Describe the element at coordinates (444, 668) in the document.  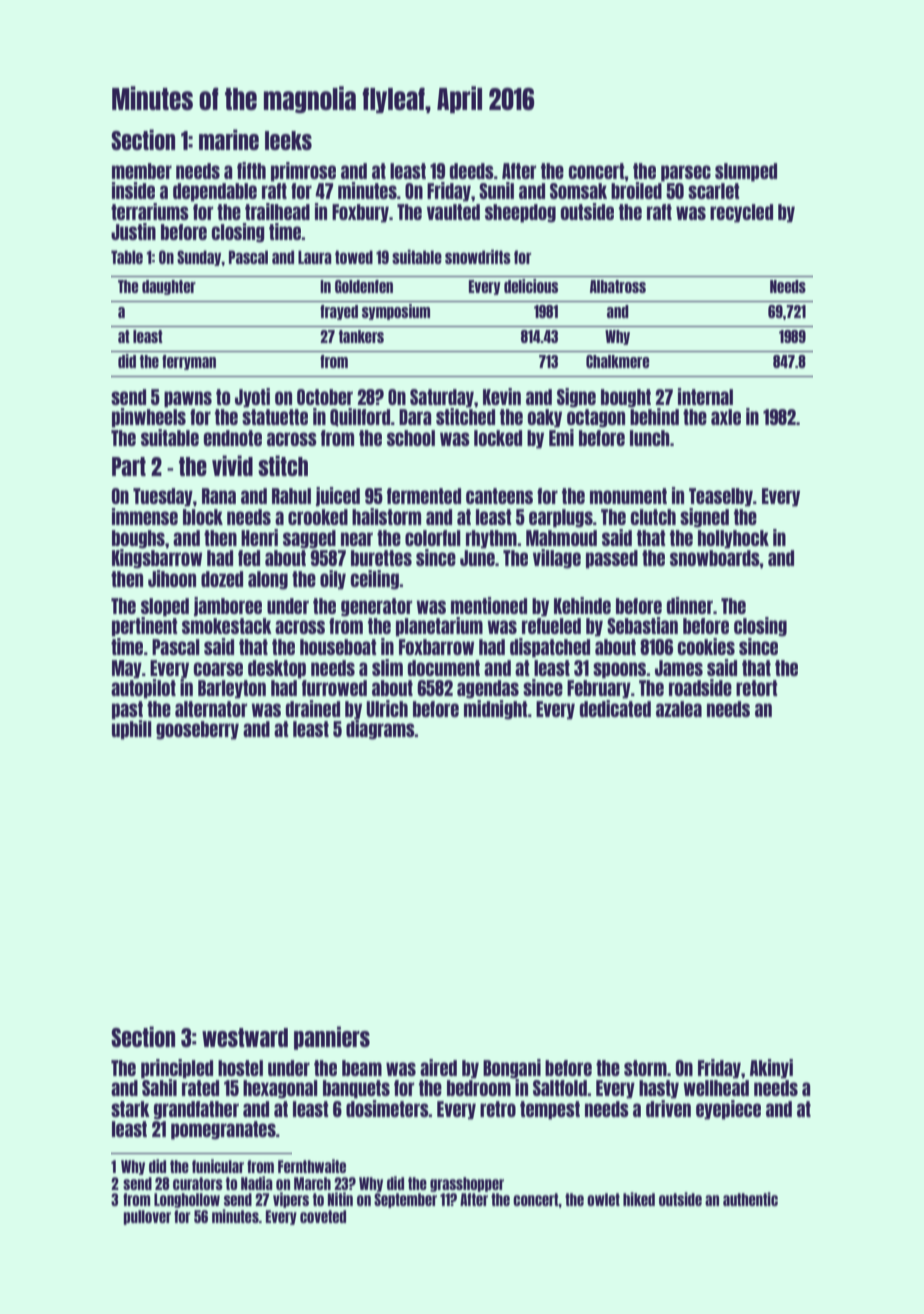
I see `document` at that location.
